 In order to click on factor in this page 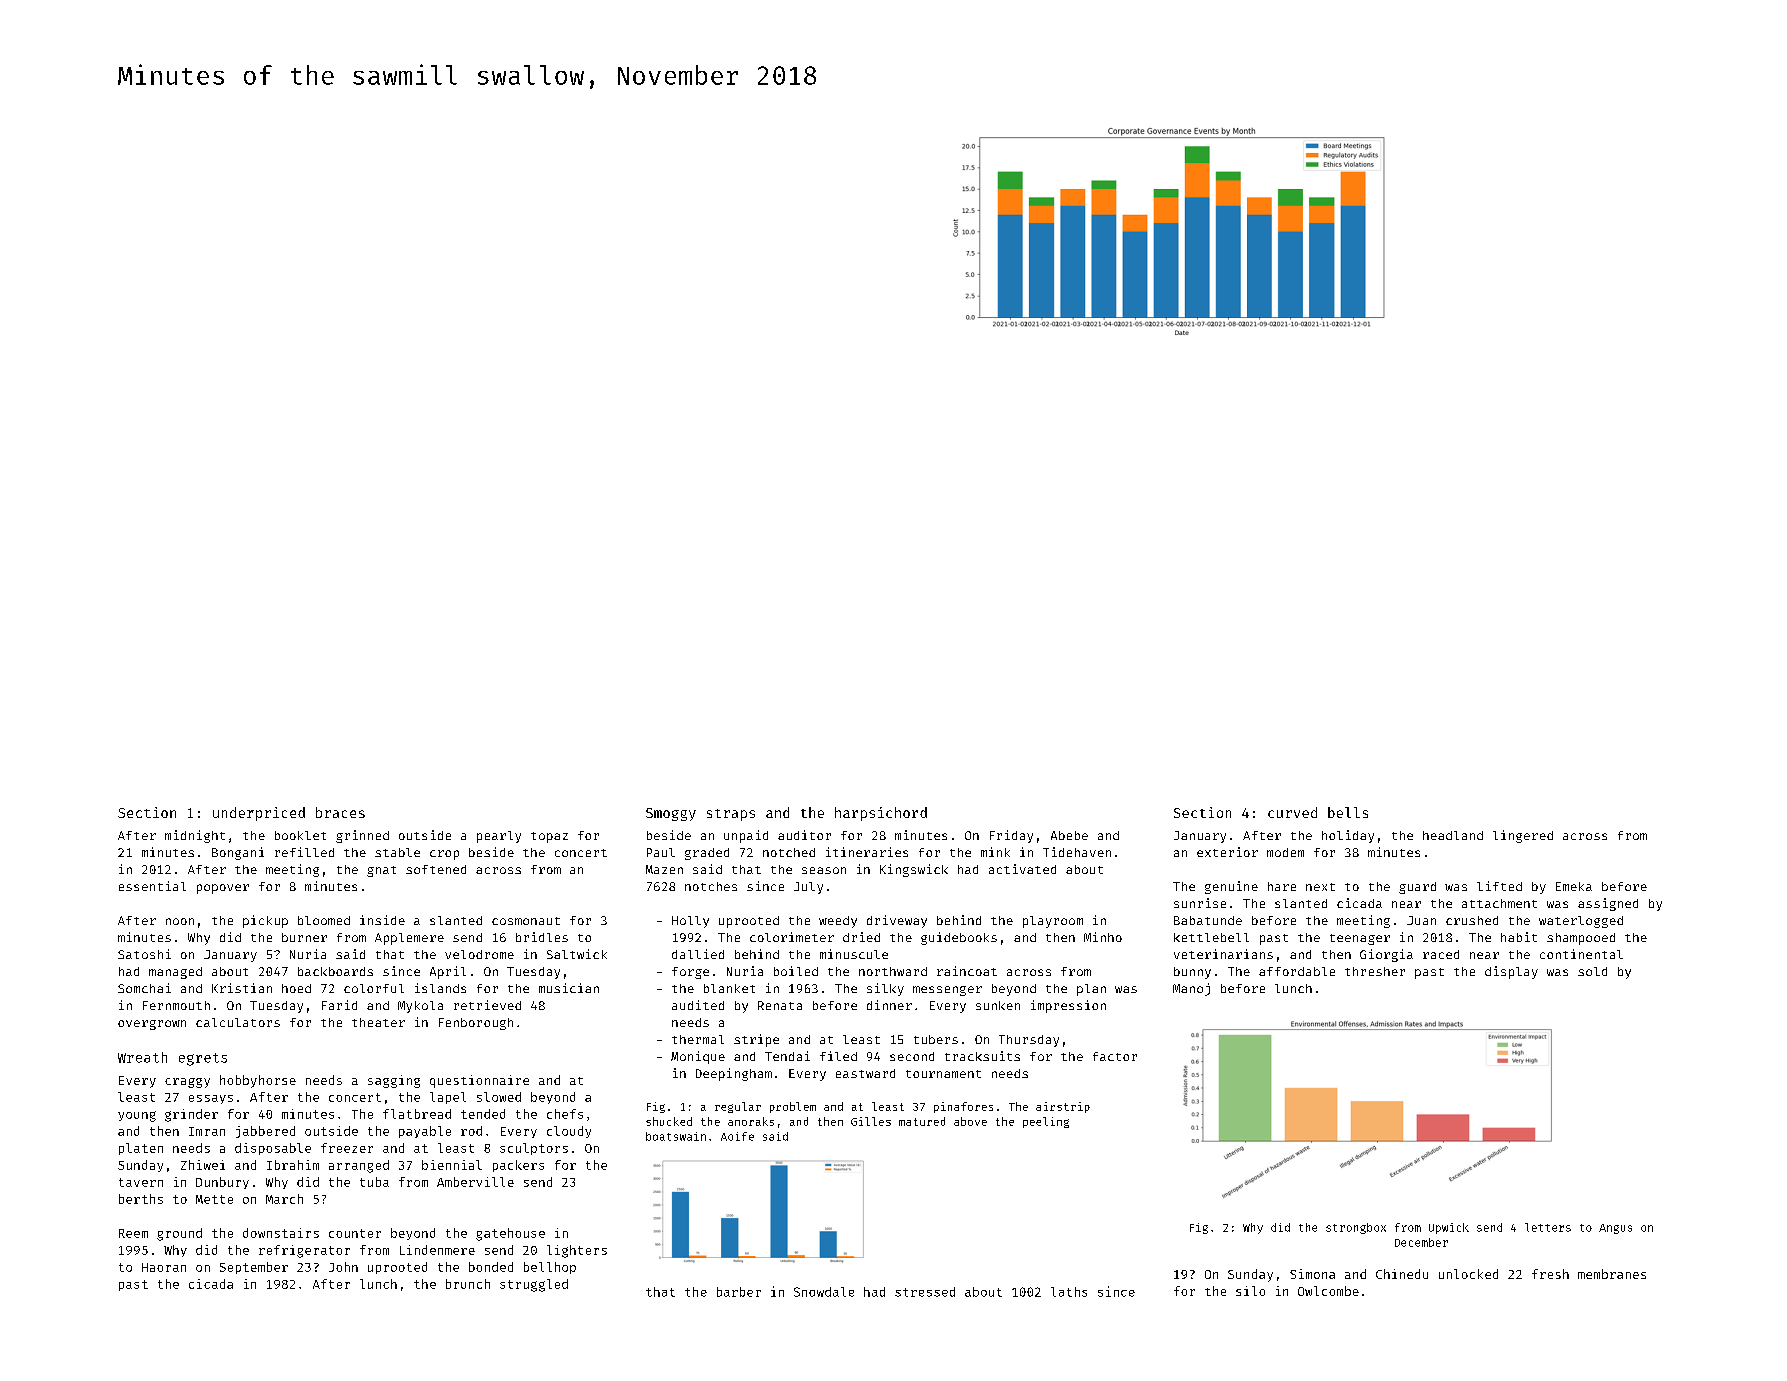, I will do `click(1115, 1056)`.
